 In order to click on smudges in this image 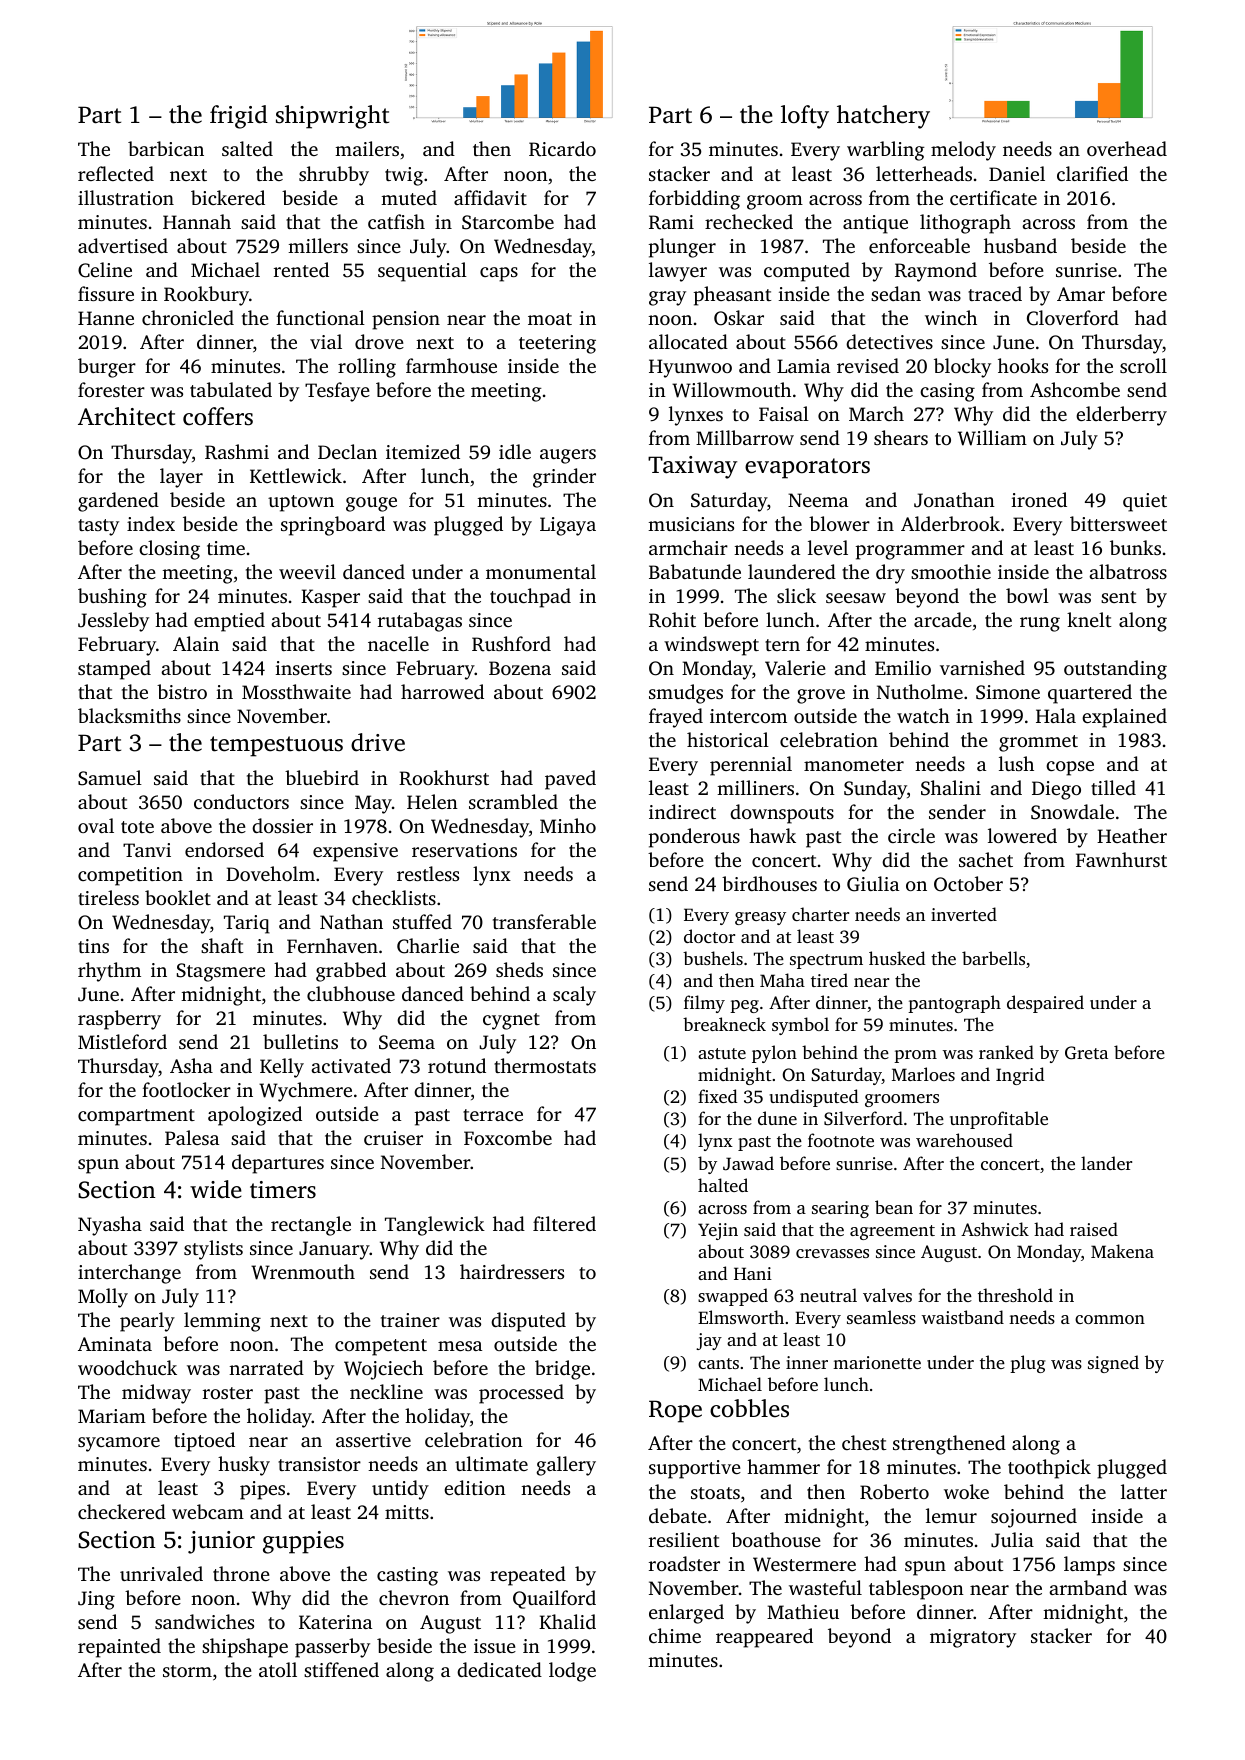, I will do `click(686, 694)`.
